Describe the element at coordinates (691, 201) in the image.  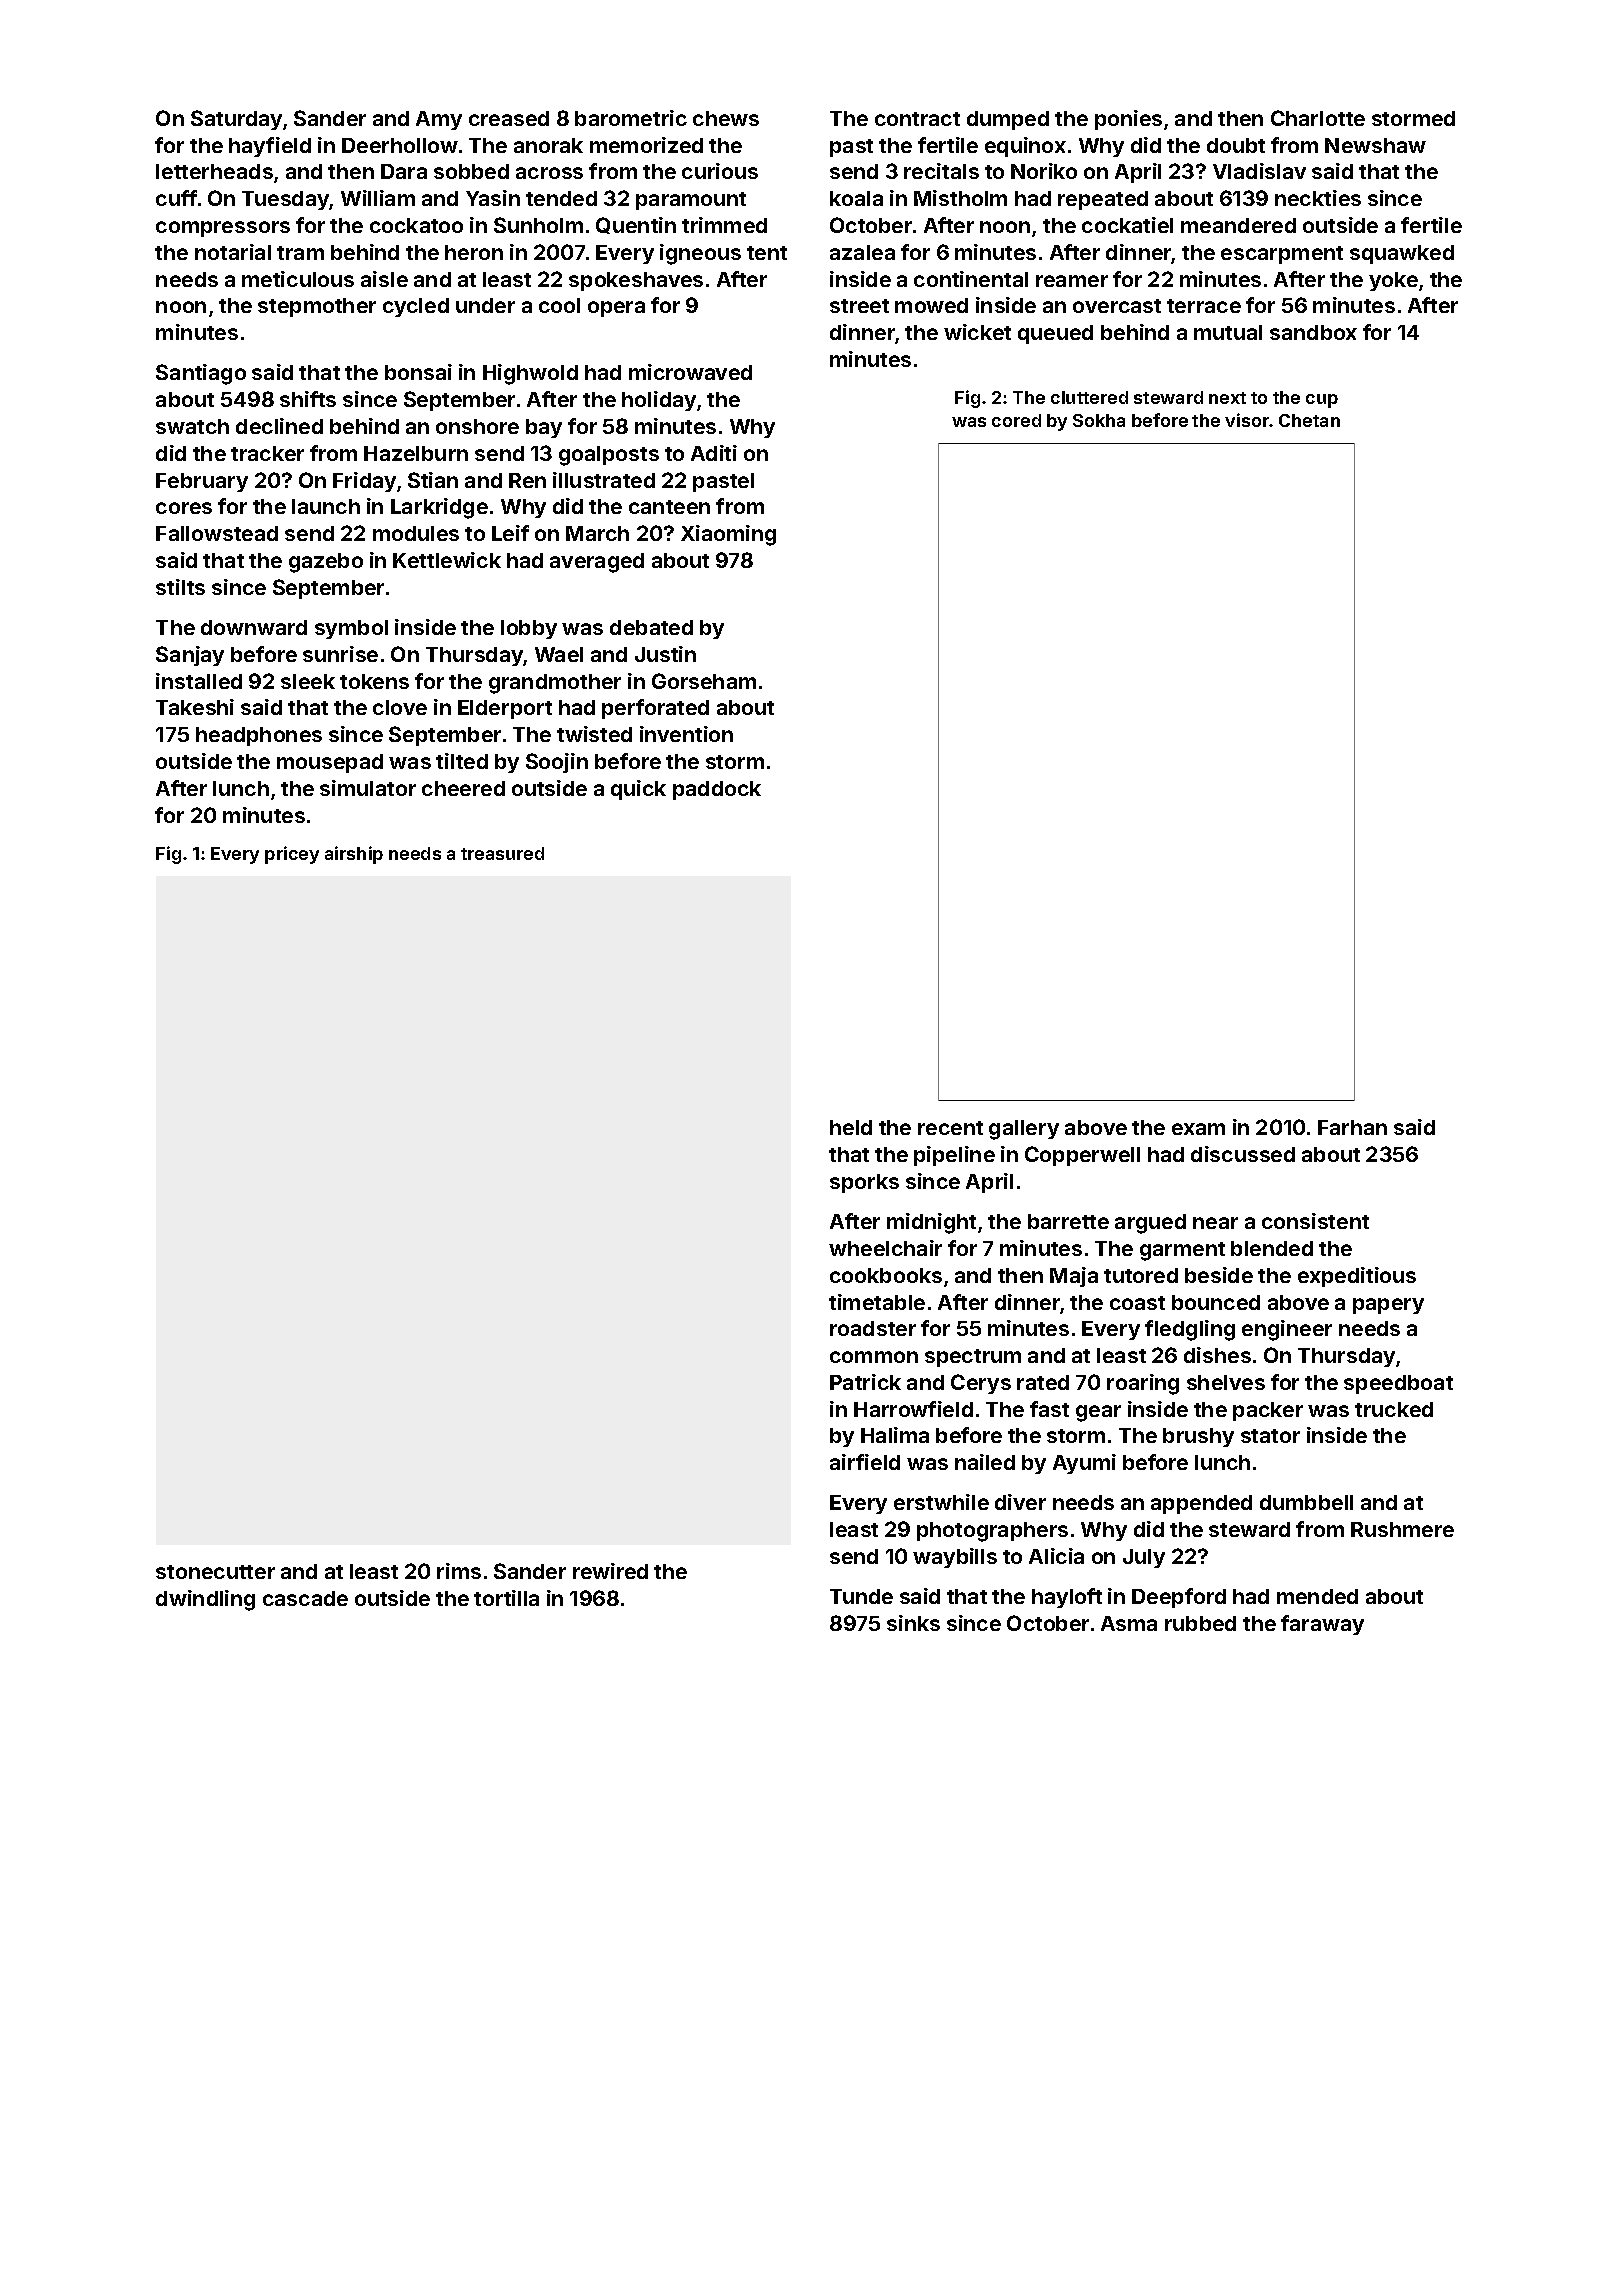
I see `paramount` at that location.
